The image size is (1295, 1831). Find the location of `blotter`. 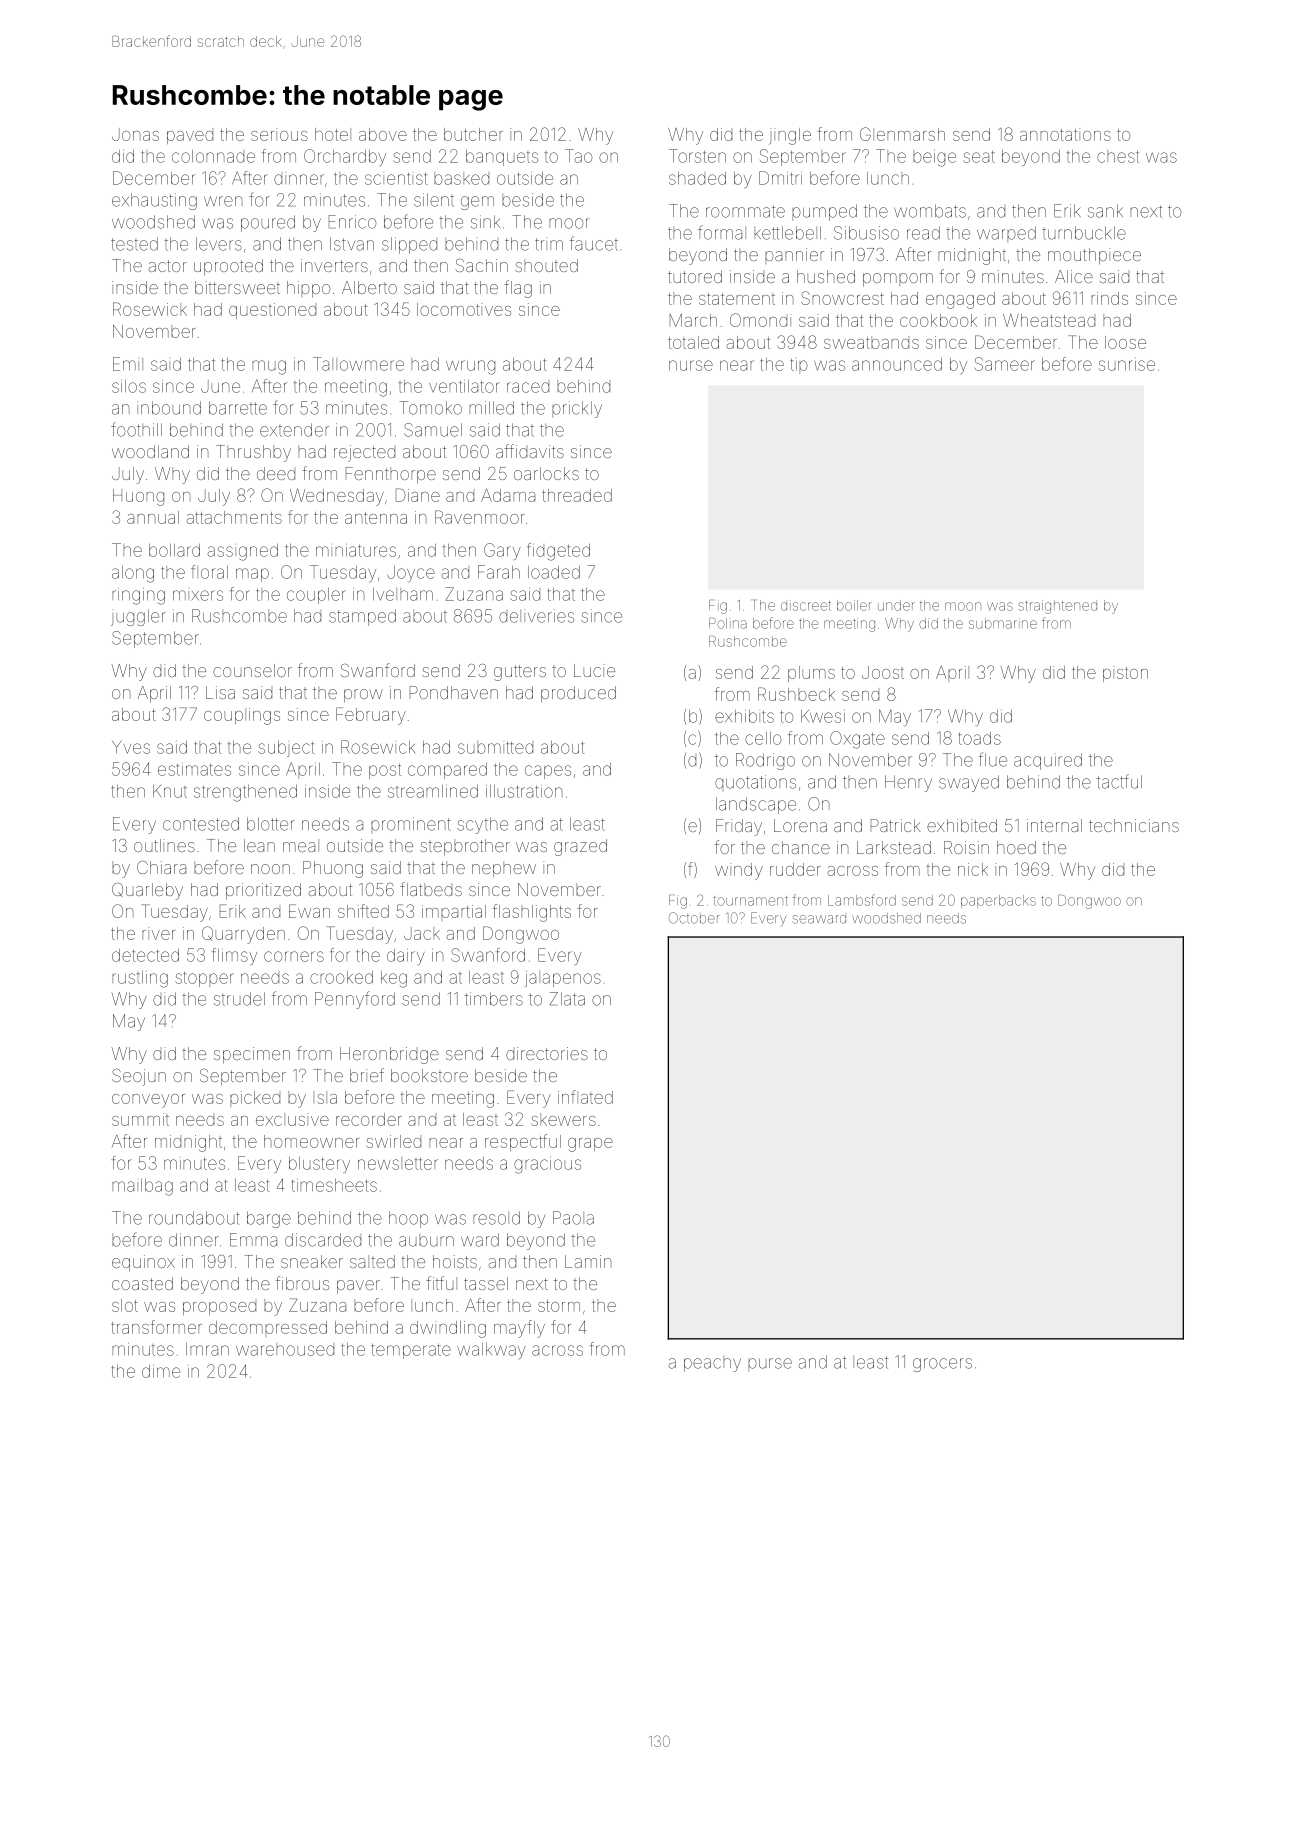

blotter is located at coordinates (270, 824).
